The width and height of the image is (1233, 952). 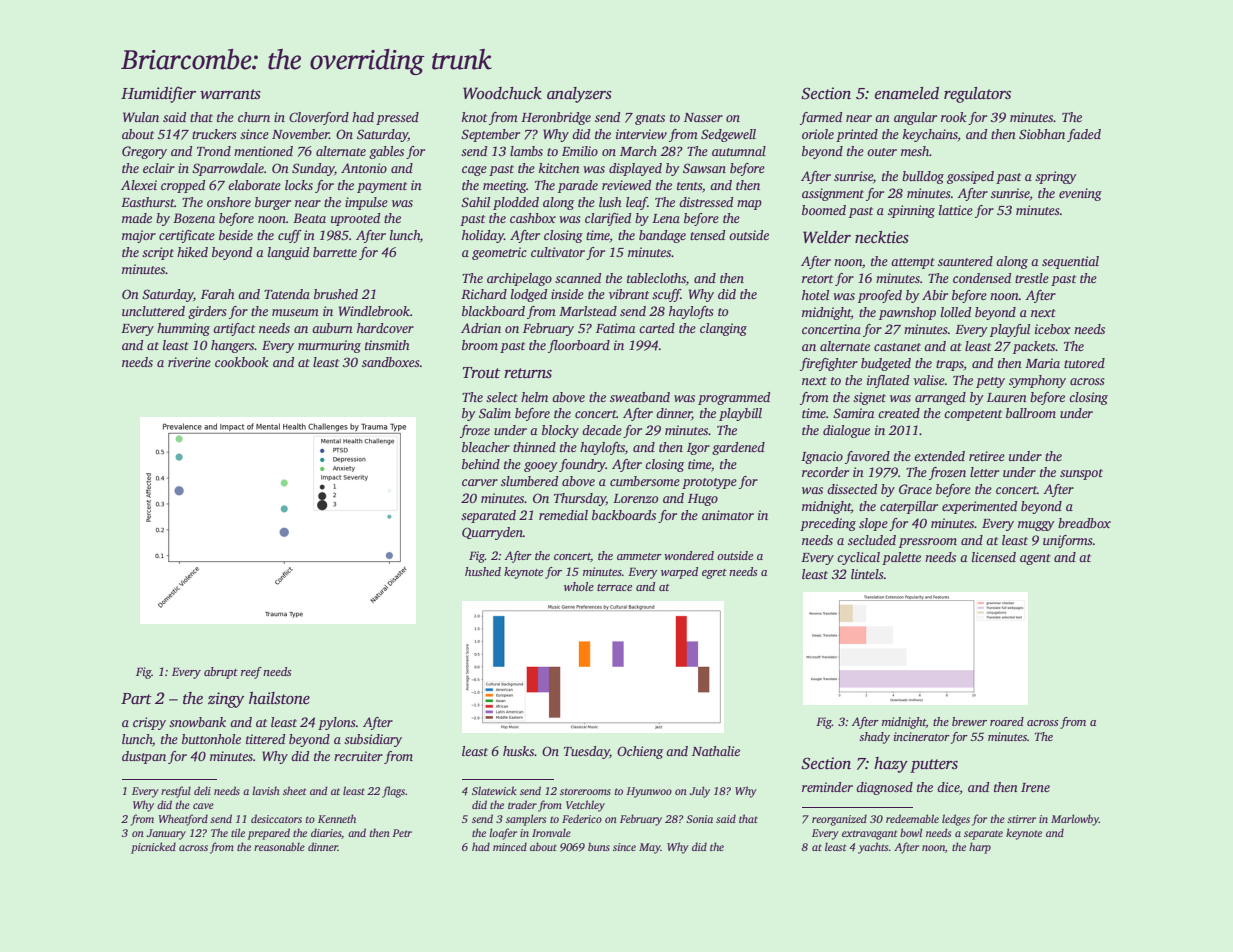 What do you see at coordinates (852, 489) in the image?
I see `dissected` at bounding box center [852, 489].
